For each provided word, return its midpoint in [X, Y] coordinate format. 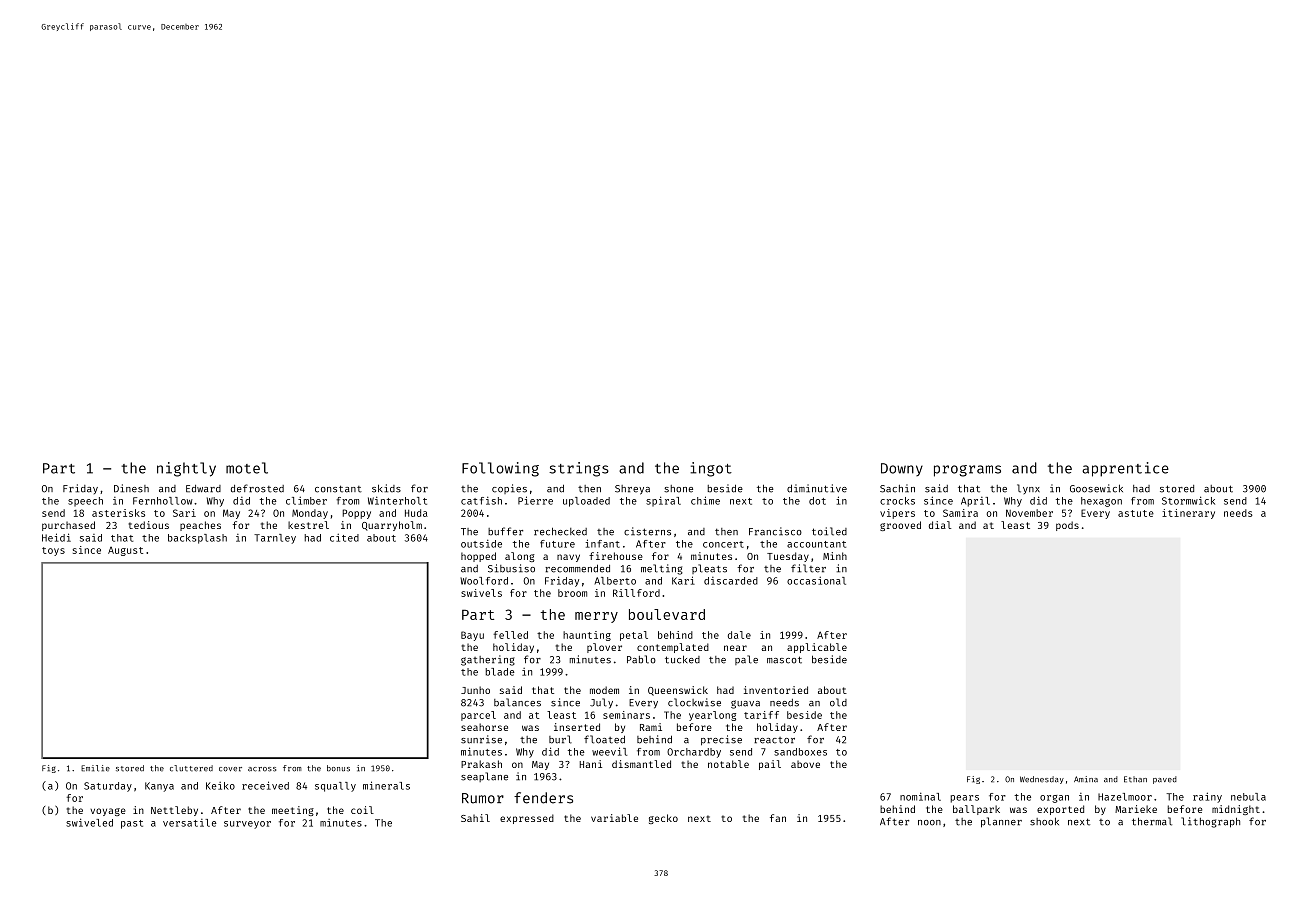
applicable [817, 648]
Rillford [636, 593]
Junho [475, 690]
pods [1067, 526]
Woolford [484, 581]
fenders [543, 798]
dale [739, 635]
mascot [784, 660]
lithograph [1210, 822]
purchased [68, 526]
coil [362, 810]
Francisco [775, 531]
